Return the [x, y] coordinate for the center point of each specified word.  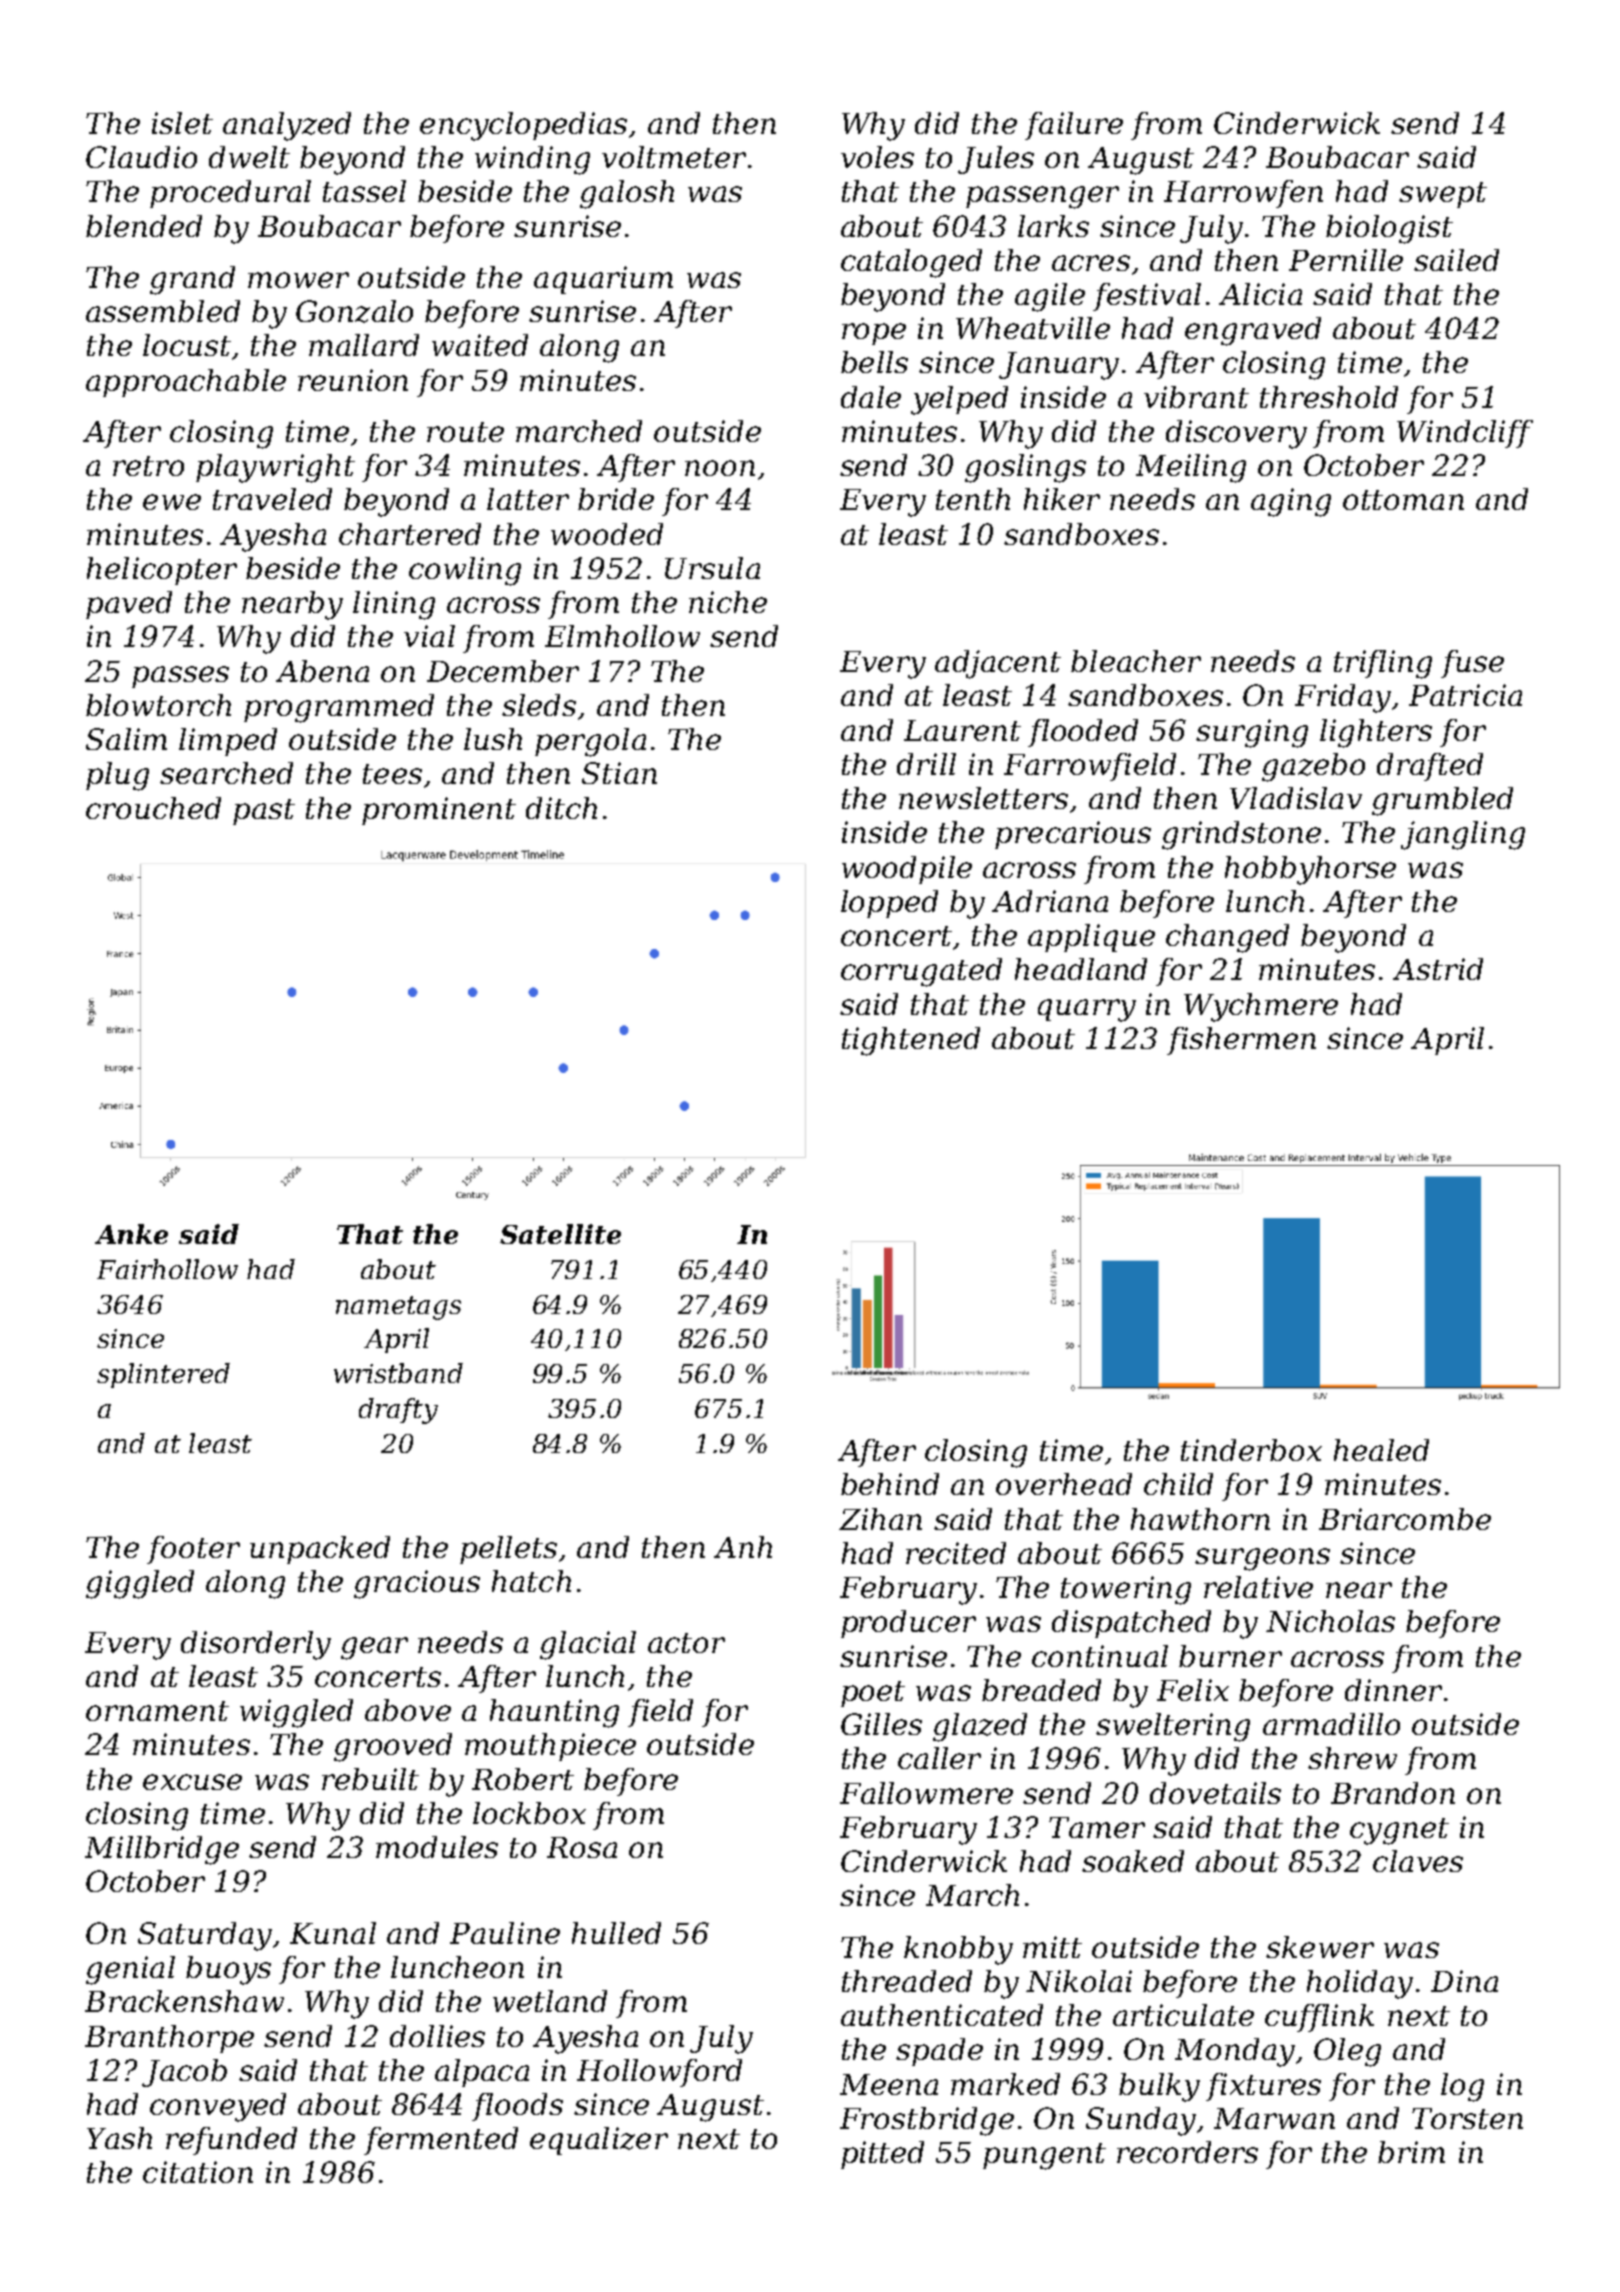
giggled [140, 1584]
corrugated [921, 972]
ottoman [1403, 500]
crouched [153, 808]
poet [873, 1694]
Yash [119, 2138]
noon [720, 468]
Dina [1464, 1981]
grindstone [1241, 835]
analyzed [287, 126]
